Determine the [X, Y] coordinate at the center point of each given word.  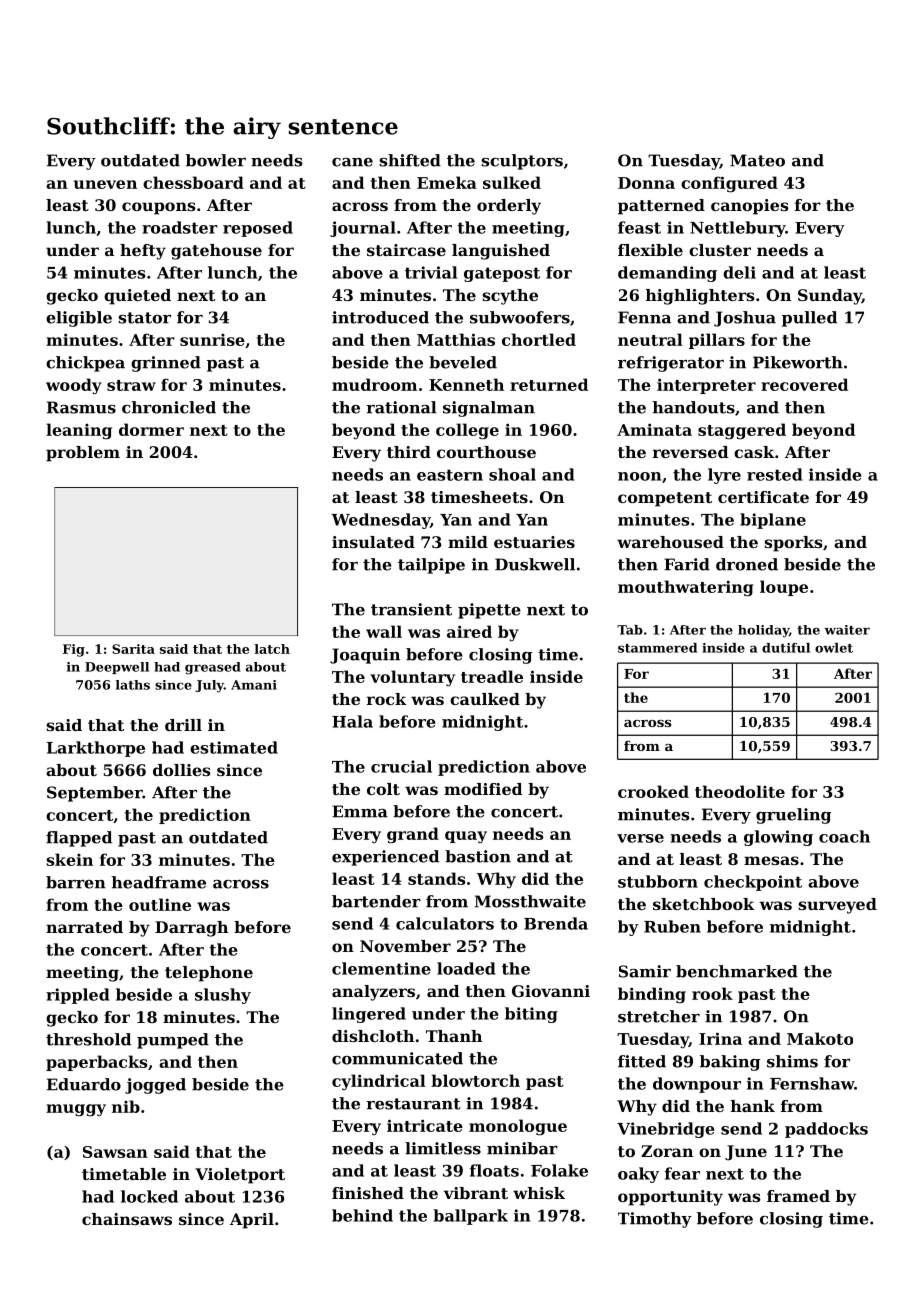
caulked [485, 699]
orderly [509, 207]
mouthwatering [686, 588]
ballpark [471, 1217]
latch [272, 649]
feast [639, 227]
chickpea [85, 364]
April [252, 1221]
